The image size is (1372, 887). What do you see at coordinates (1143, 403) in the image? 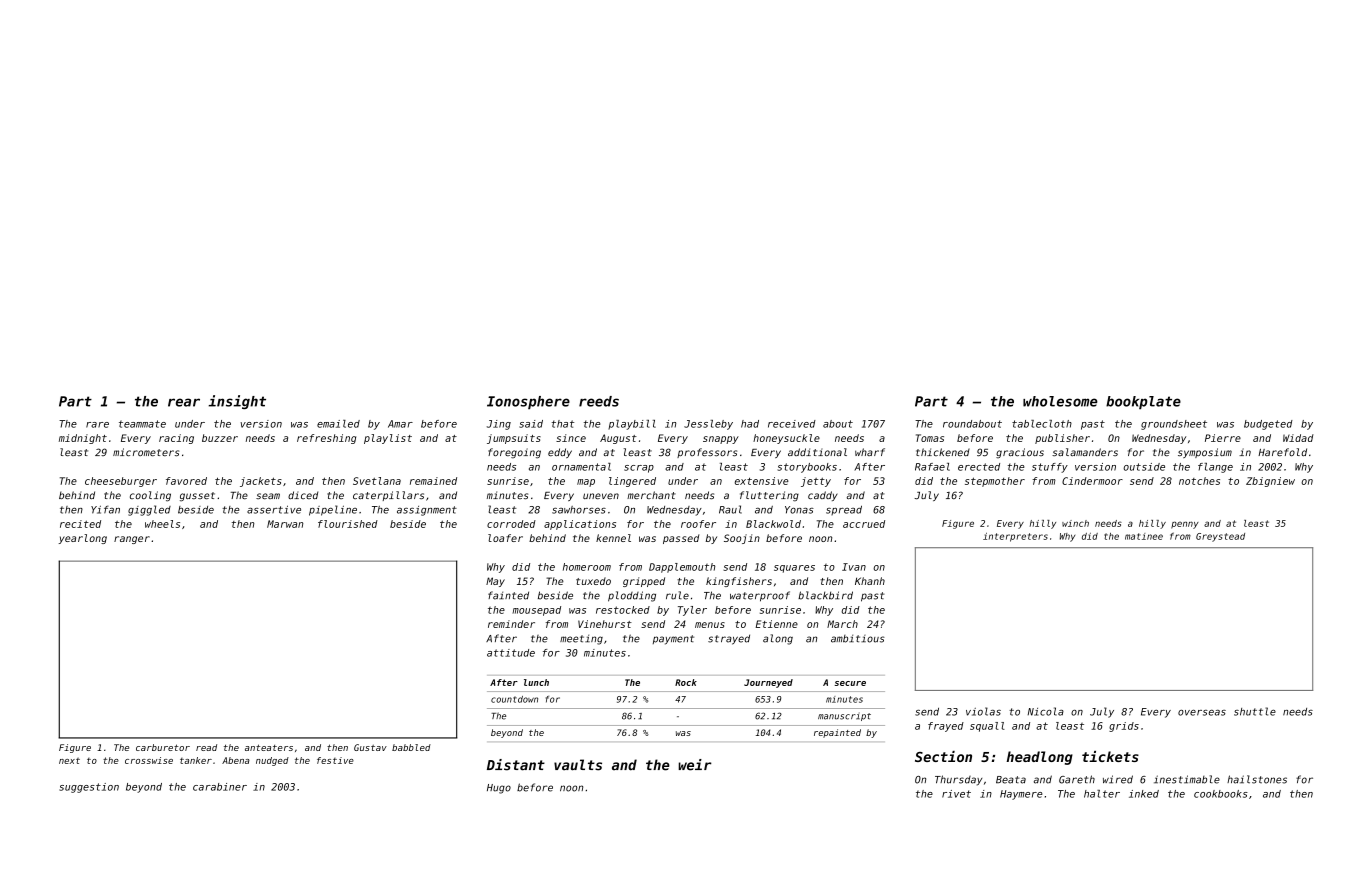
I see `bookplate` at bounding box center [1143, 403].
